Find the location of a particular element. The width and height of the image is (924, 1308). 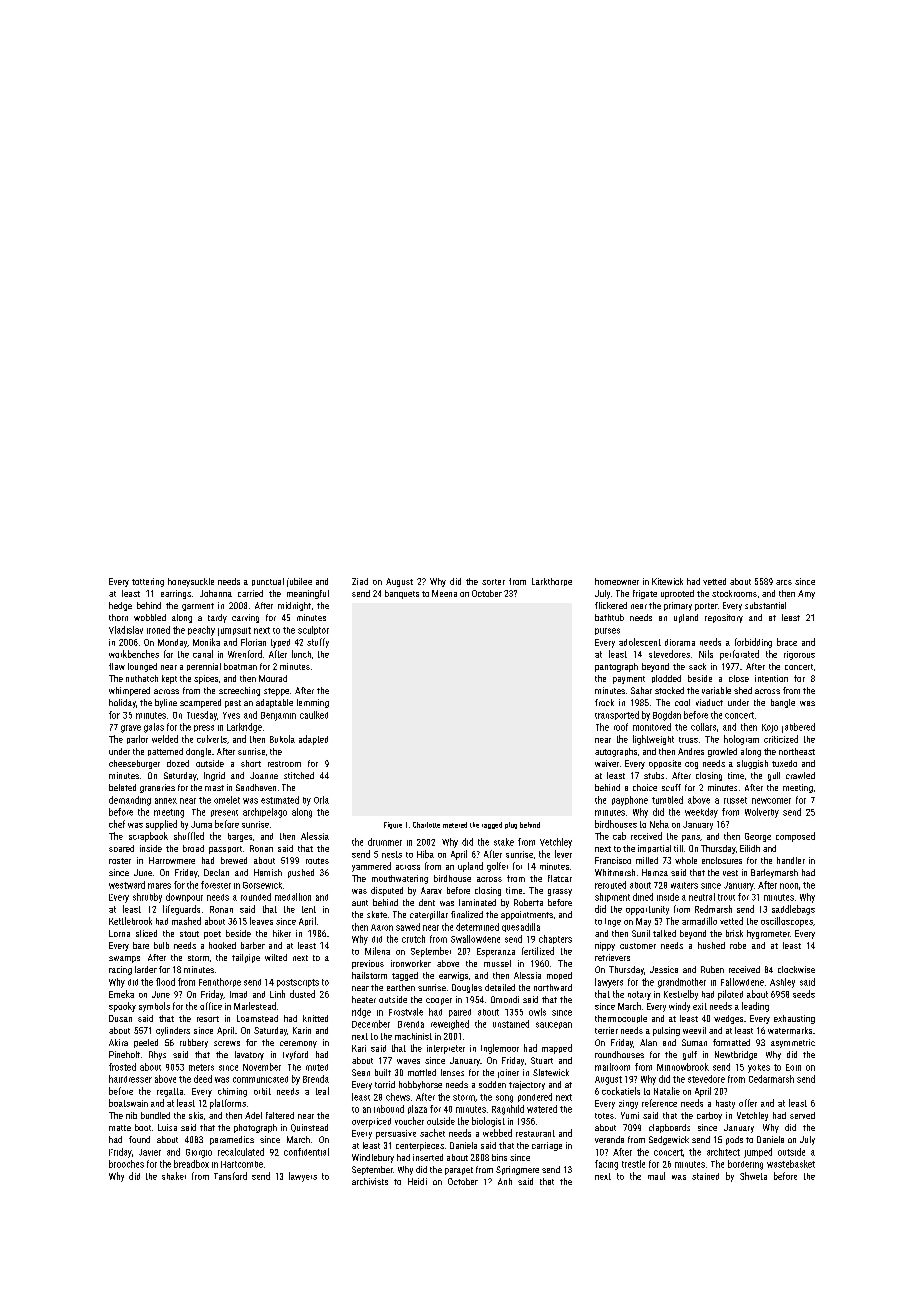

Johanna is located at coordinates (216, 593).
